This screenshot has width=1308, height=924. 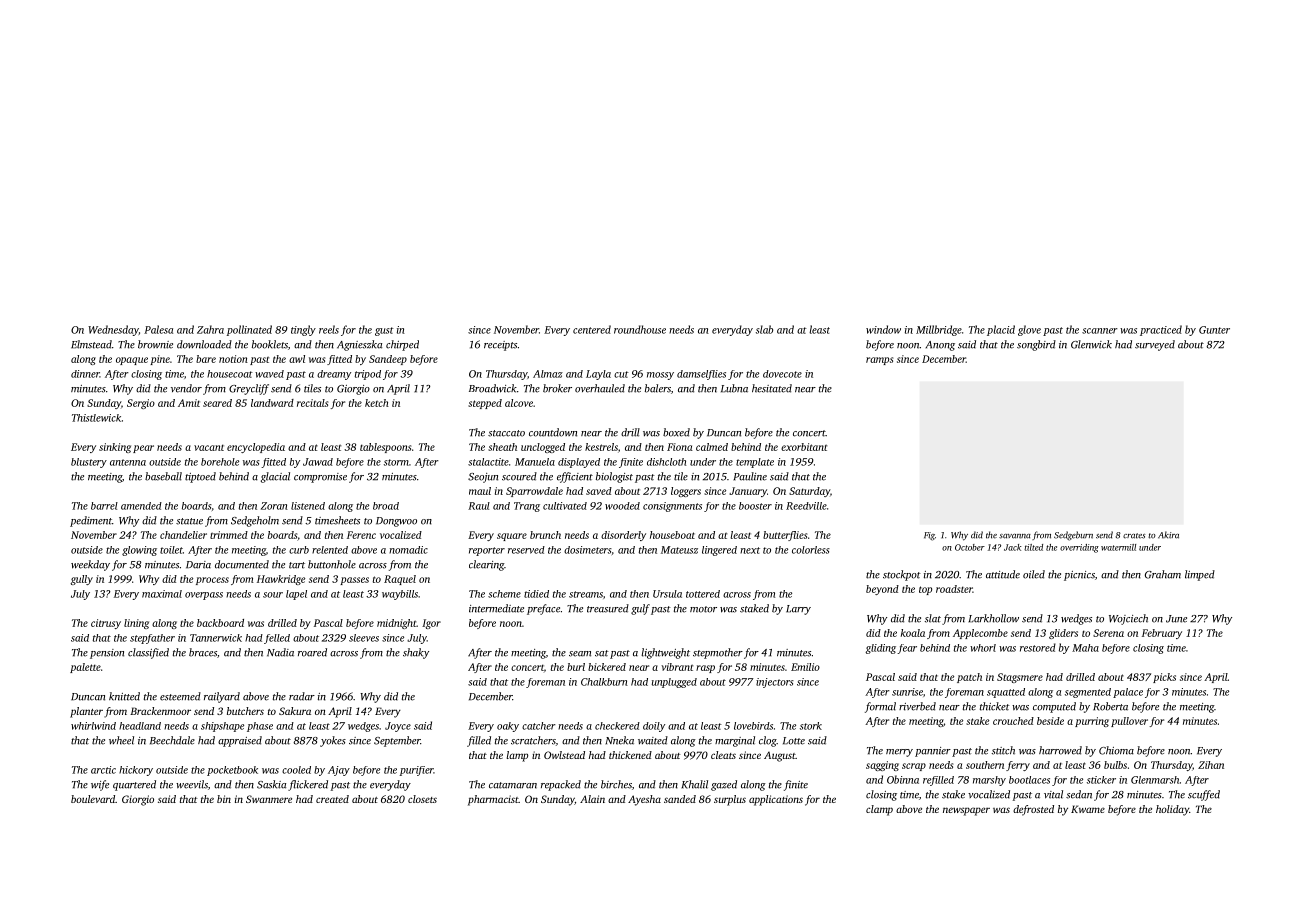 What do you see at coordinates (86, 712) in the screenshot?
I see `planter` at bounding box center [86, 712].
